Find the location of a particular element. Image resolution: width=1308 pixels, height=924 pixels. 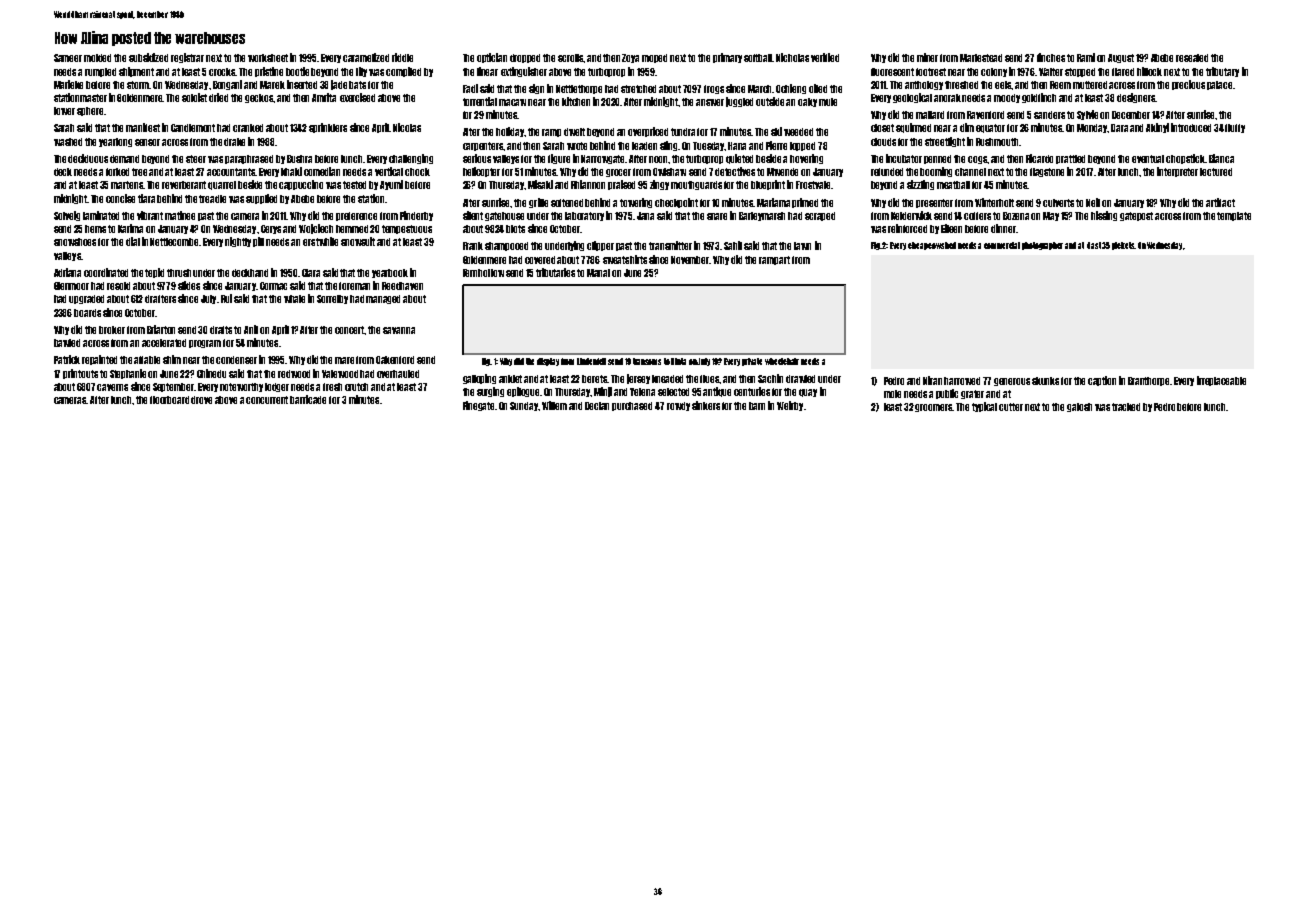

Lindenfell is located at coordinates (591, 361).
